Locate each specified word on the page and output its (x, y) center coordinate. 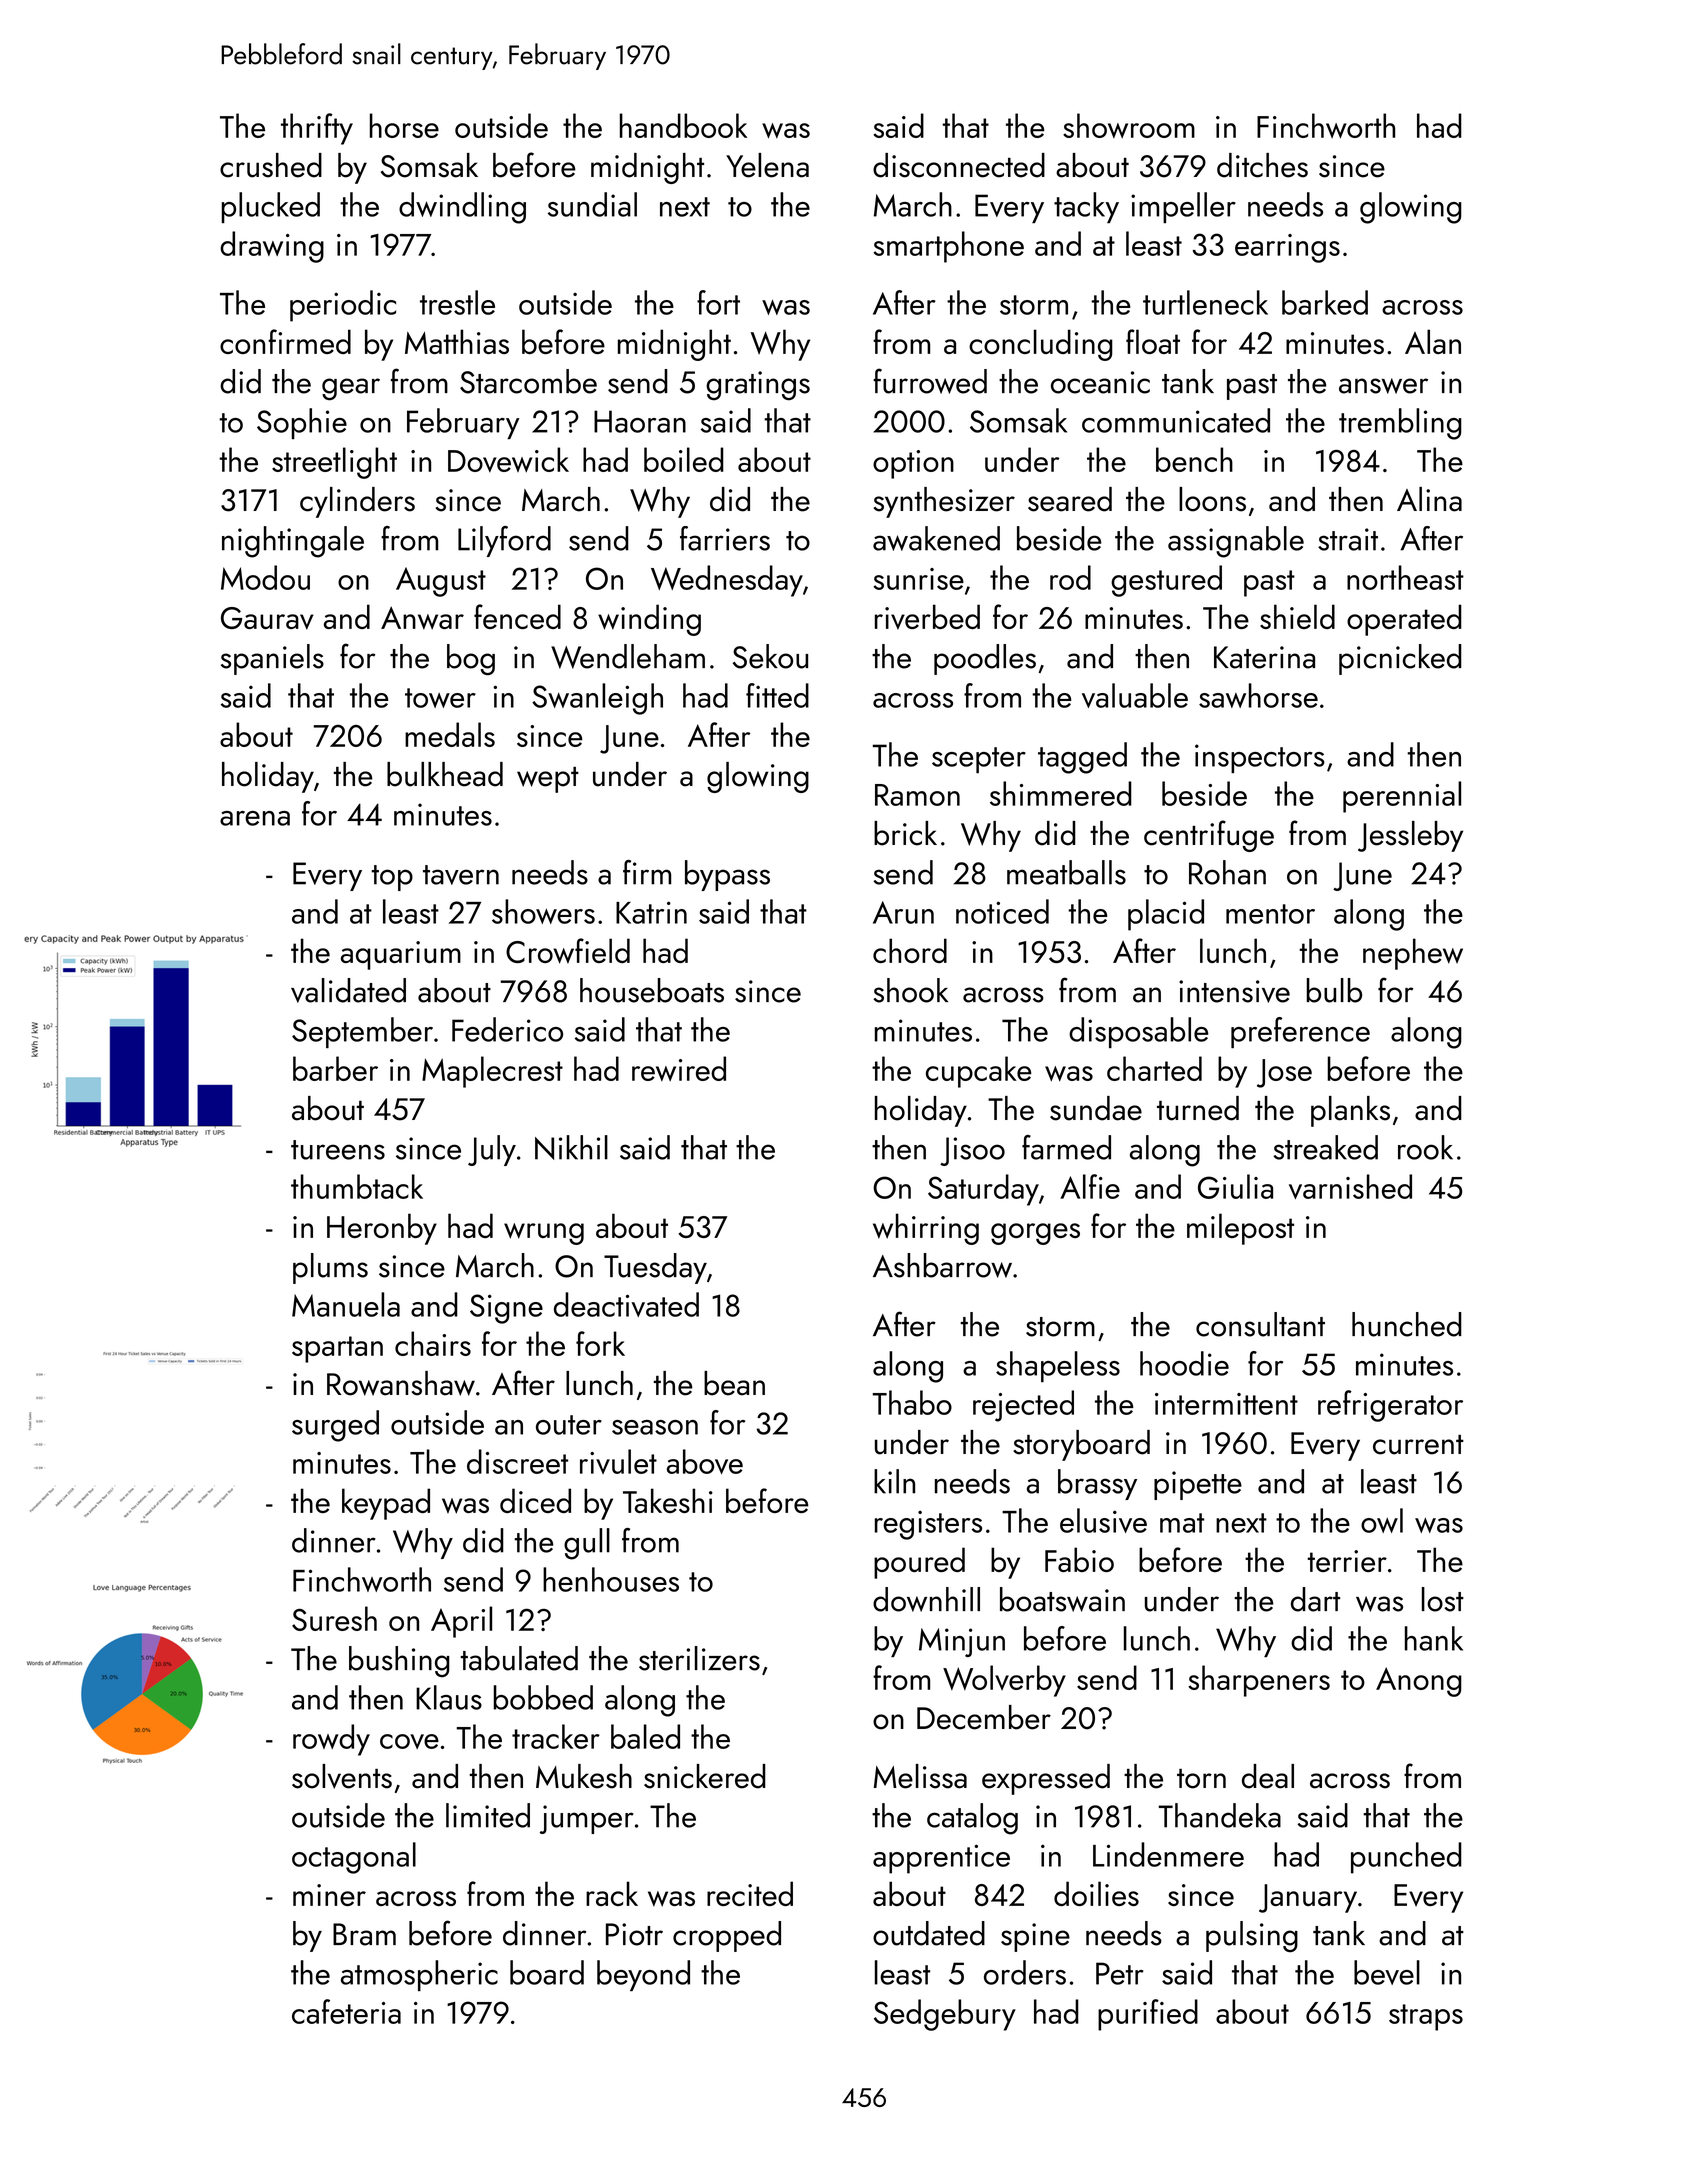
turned (1198, 1108)
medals (450, 734)
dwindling (462, 208)
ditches (1262, 165)
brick (905, 833)
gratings (758, 386)
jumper (587, 1819)
